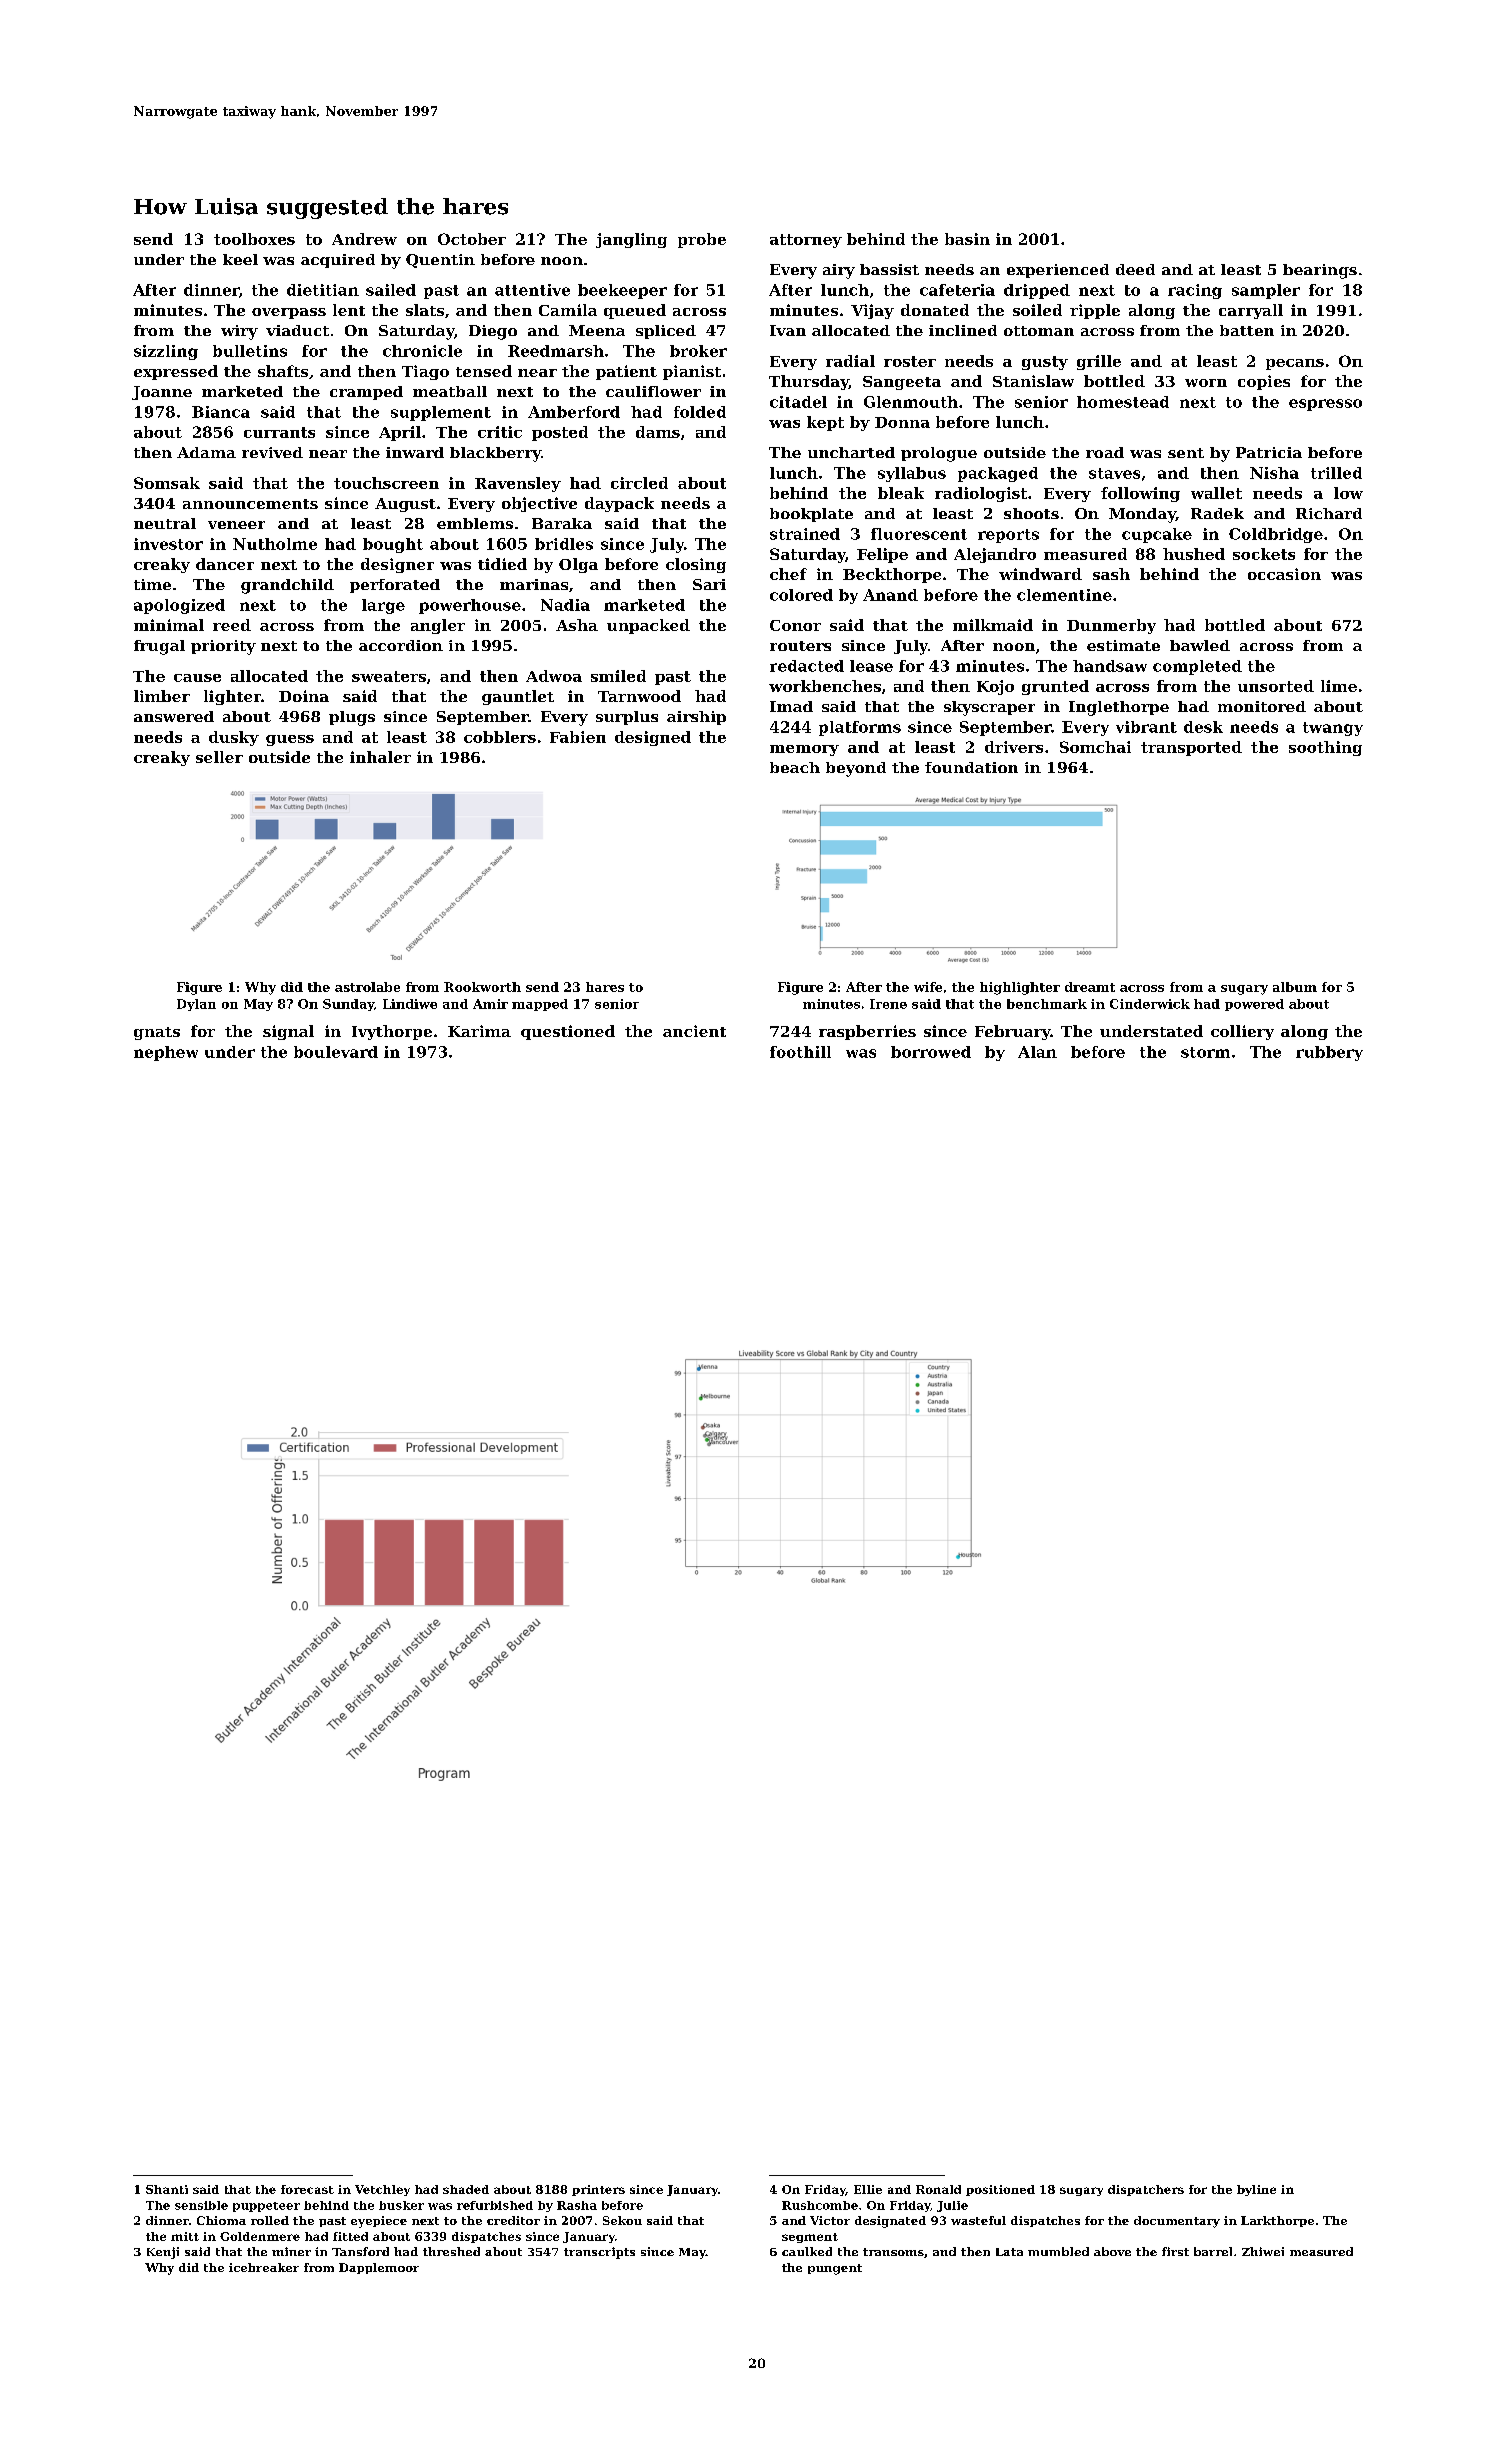 The width and height of the page is (1496, 2464). Describe the element at coordinates (1205, 1052) in the page. I see `storm` at that location.
